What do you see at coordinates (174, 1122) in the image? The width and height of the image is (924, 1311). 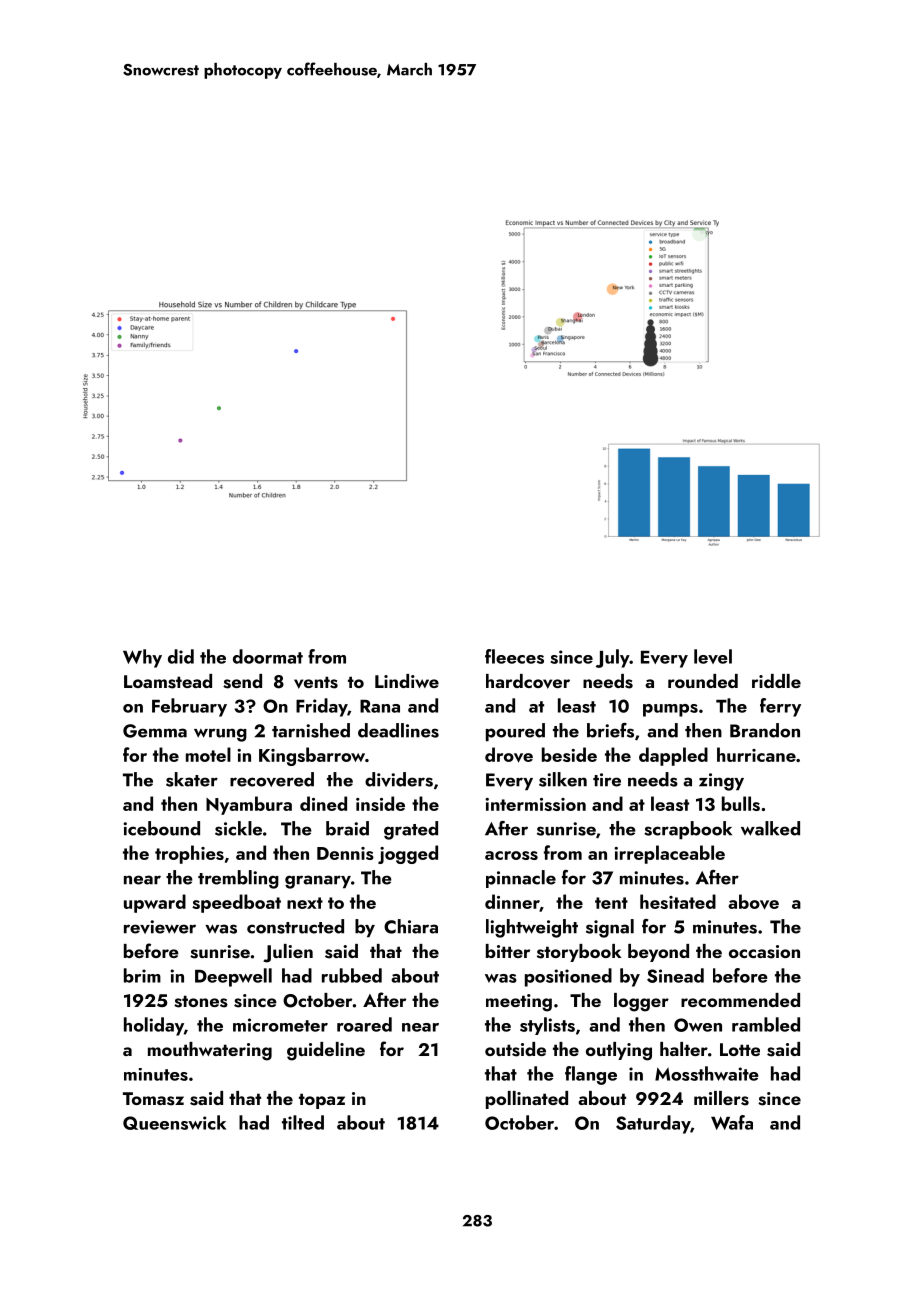 I see `Queenswick` at bounding box center [174, 1122].
